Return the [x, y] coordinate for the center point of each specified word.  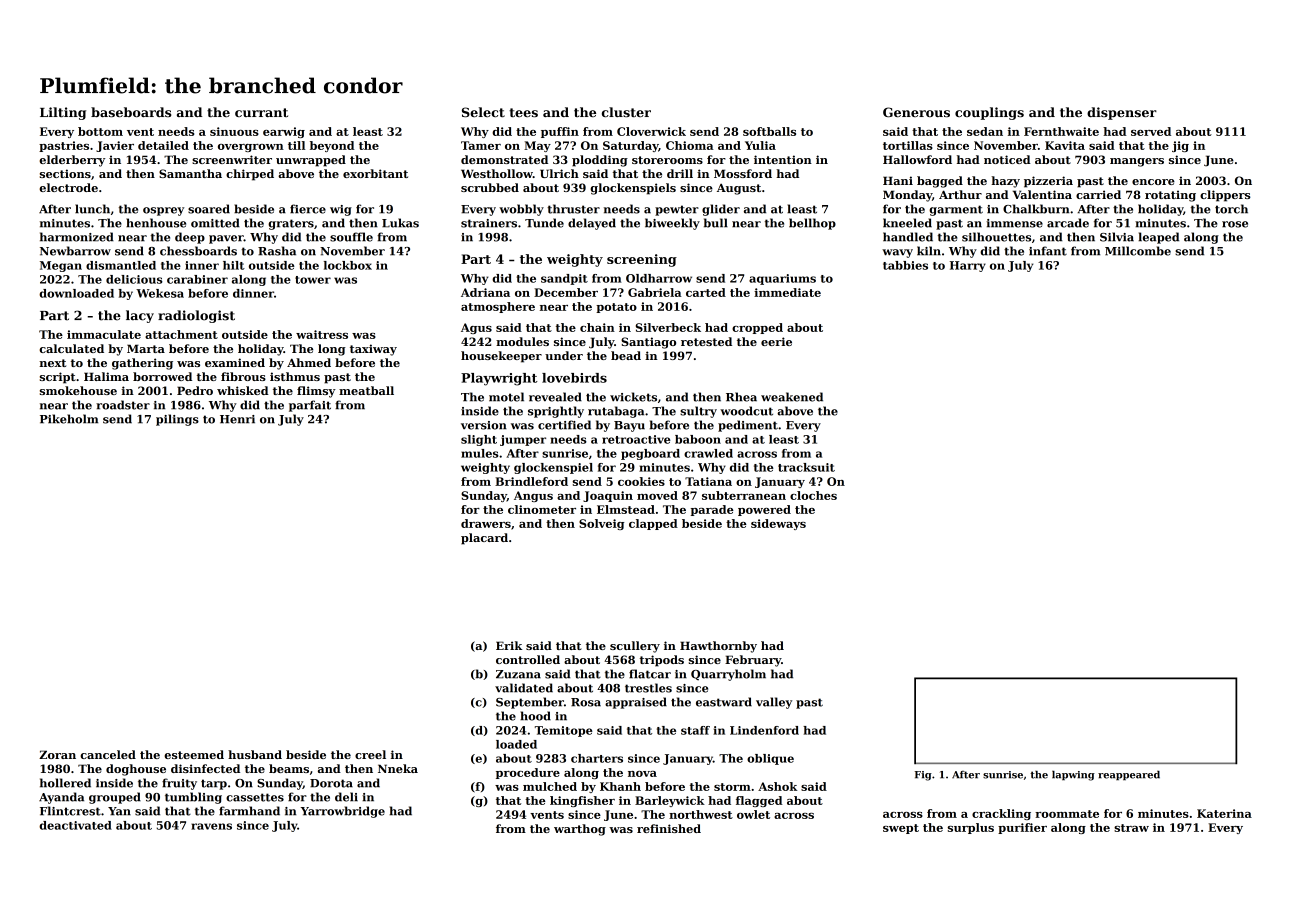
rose [1235, 224]
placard [484, 539]
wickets [633, 397]
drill [680, 173]
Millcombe [1138, 251]
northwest [701, 814]
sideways [778, 524]
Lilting [63, 113]
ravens [211, 826]
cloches [813, 495]
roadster [123, 405]
